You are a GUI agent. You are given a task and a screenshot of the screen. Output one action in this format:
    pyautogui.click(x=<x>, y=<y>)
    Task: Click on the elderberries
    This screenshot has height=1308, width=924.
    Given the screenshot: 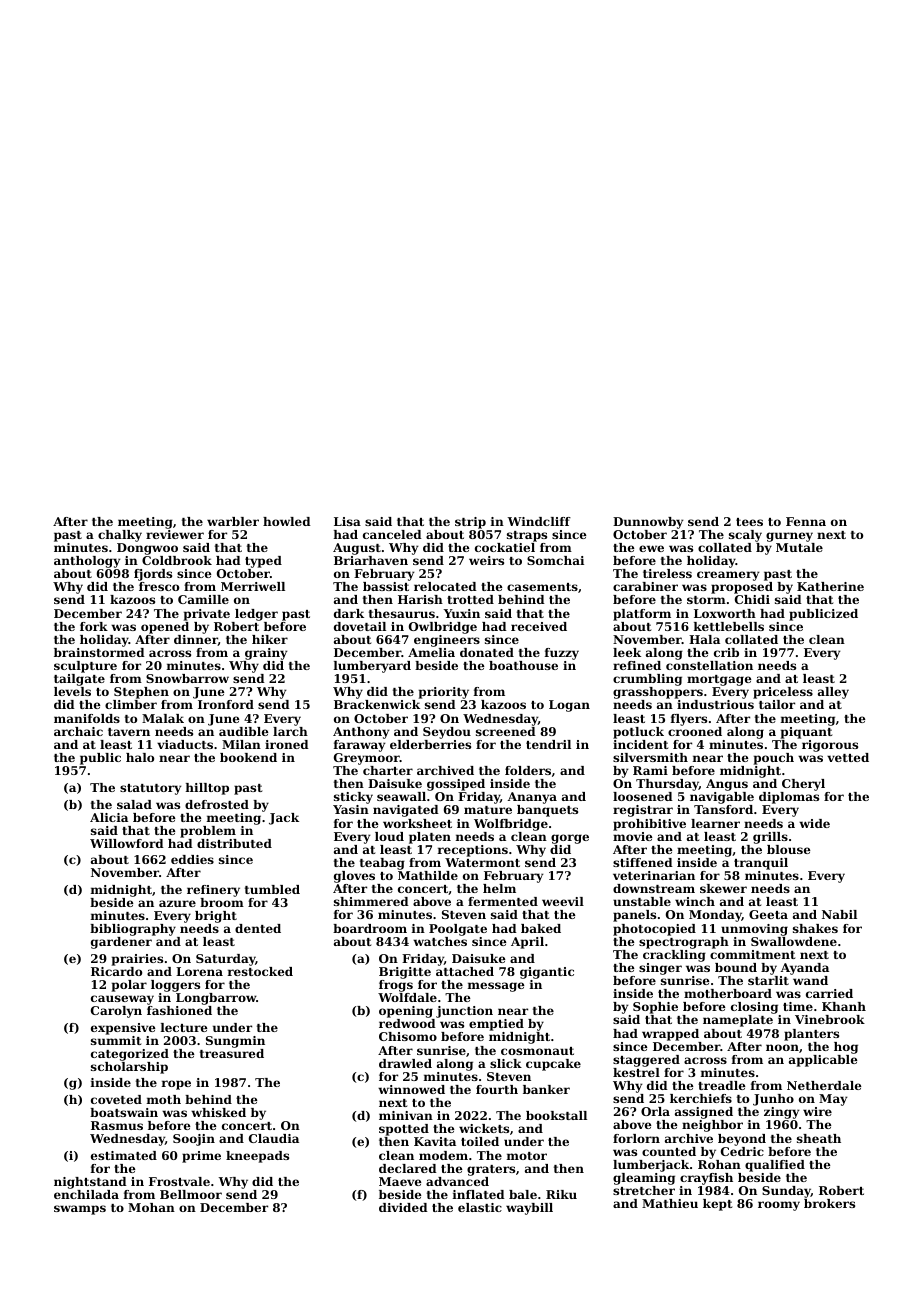 What is the action you would take?
    pyautogui.click(x=430, y=744)
